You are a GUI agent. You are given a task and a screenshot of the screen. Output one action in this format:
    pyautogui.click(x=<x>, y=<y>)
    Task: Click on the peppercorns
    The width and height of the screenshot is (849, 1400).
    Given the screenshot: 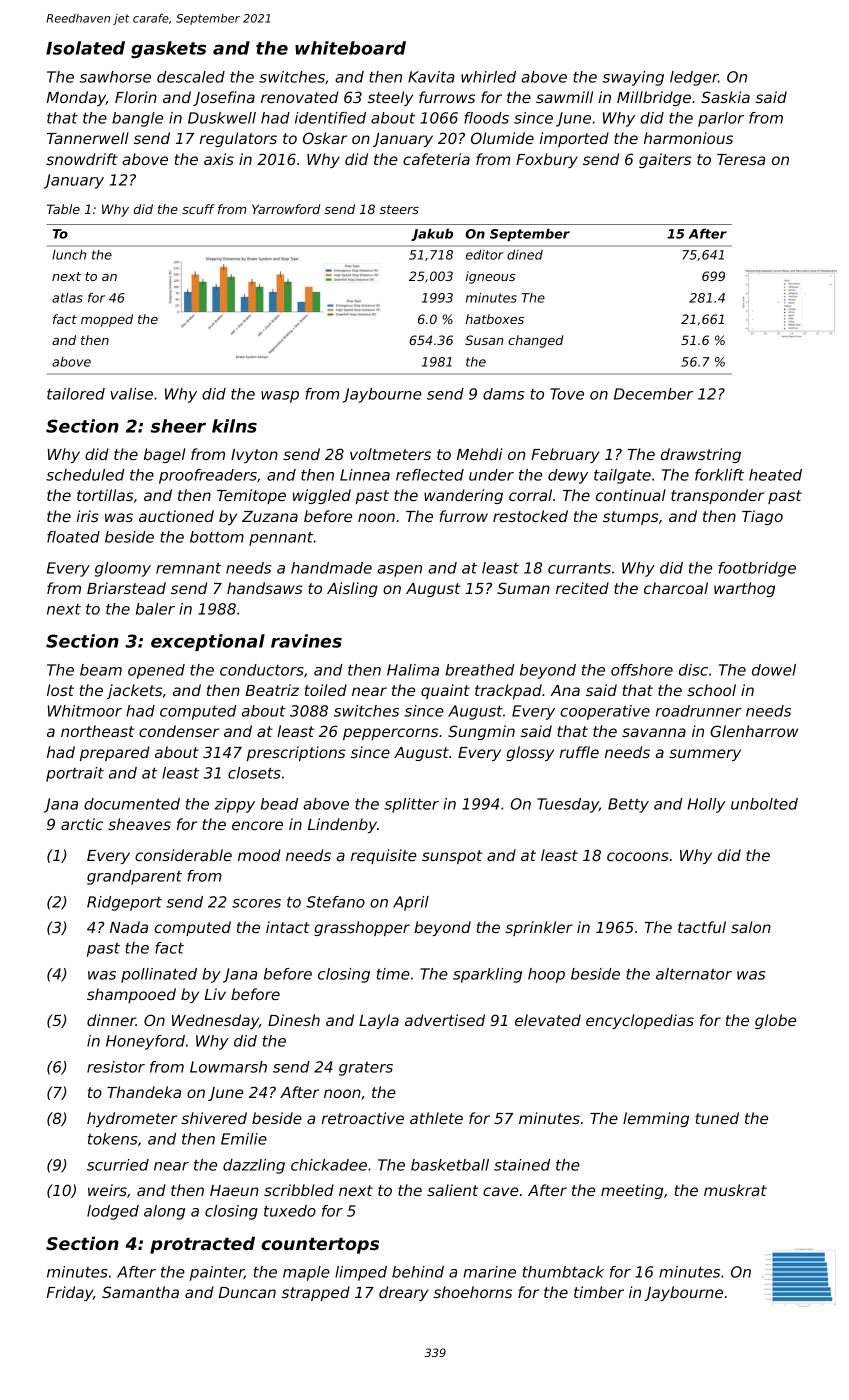 What is the action you would take?
    pyautogui.click(x=390, y=734)
